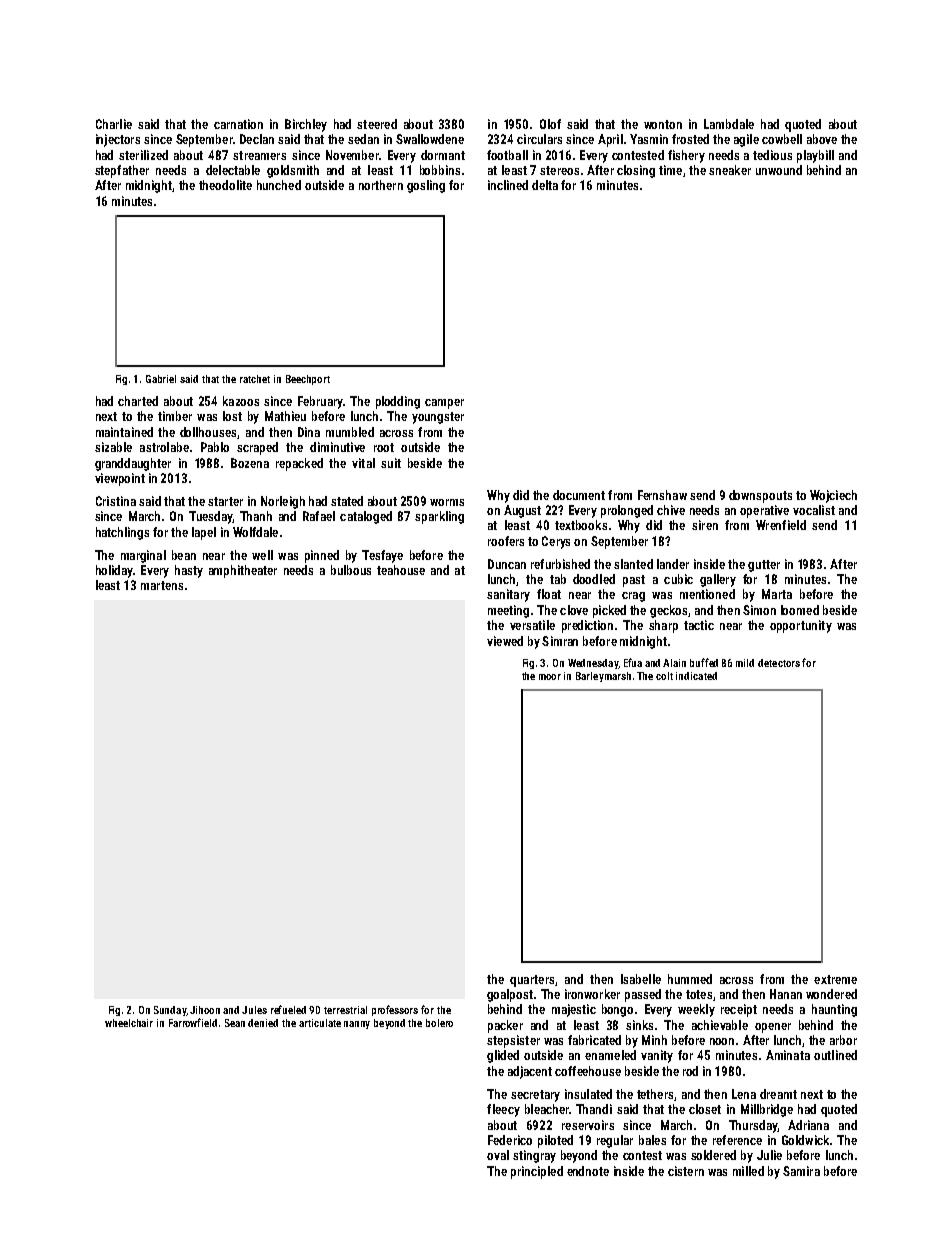 This screenshot has width=952, height=1233. I want to click on downspouts, so click(760, 496).
